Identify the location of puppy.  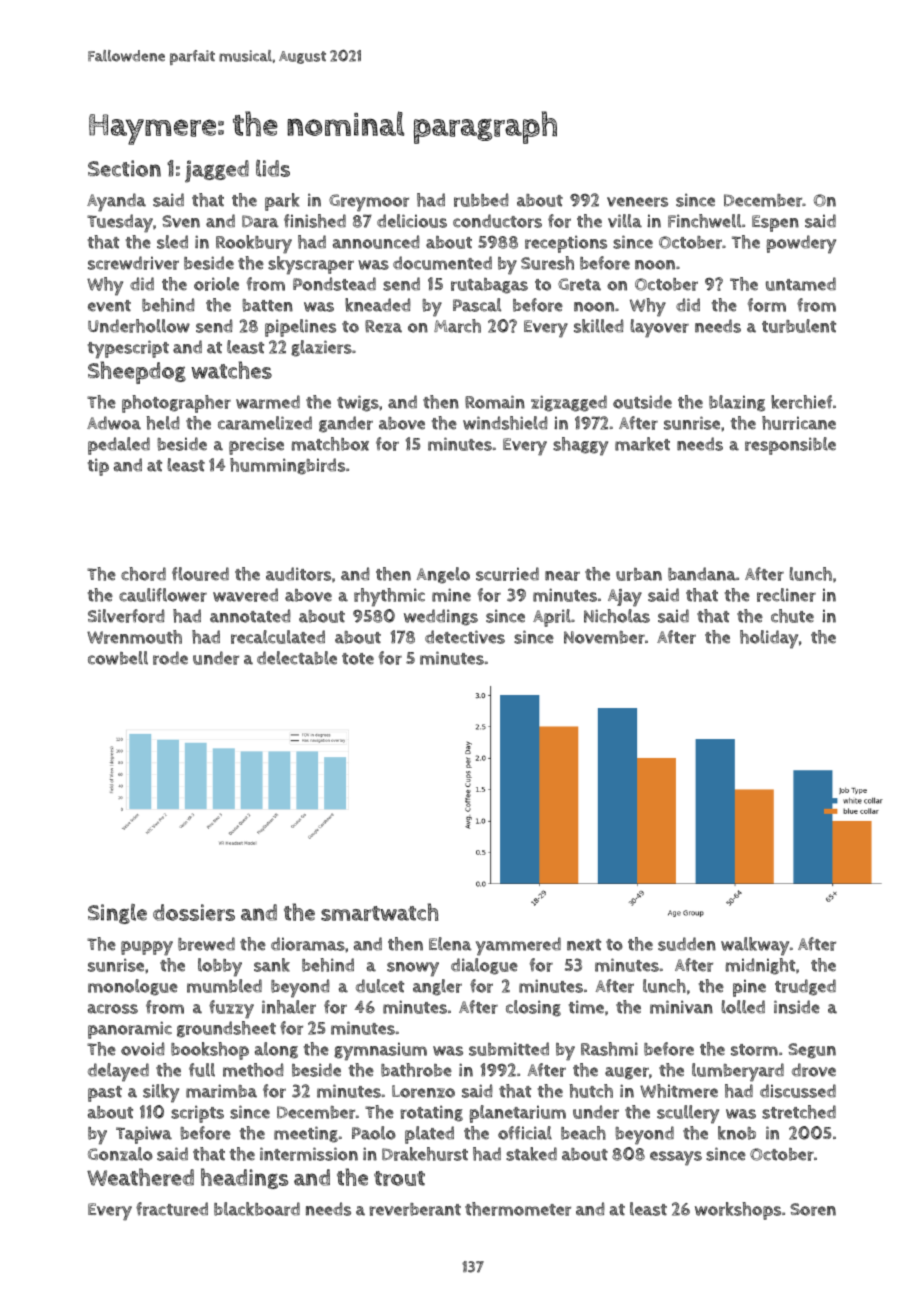
(147, 948).
